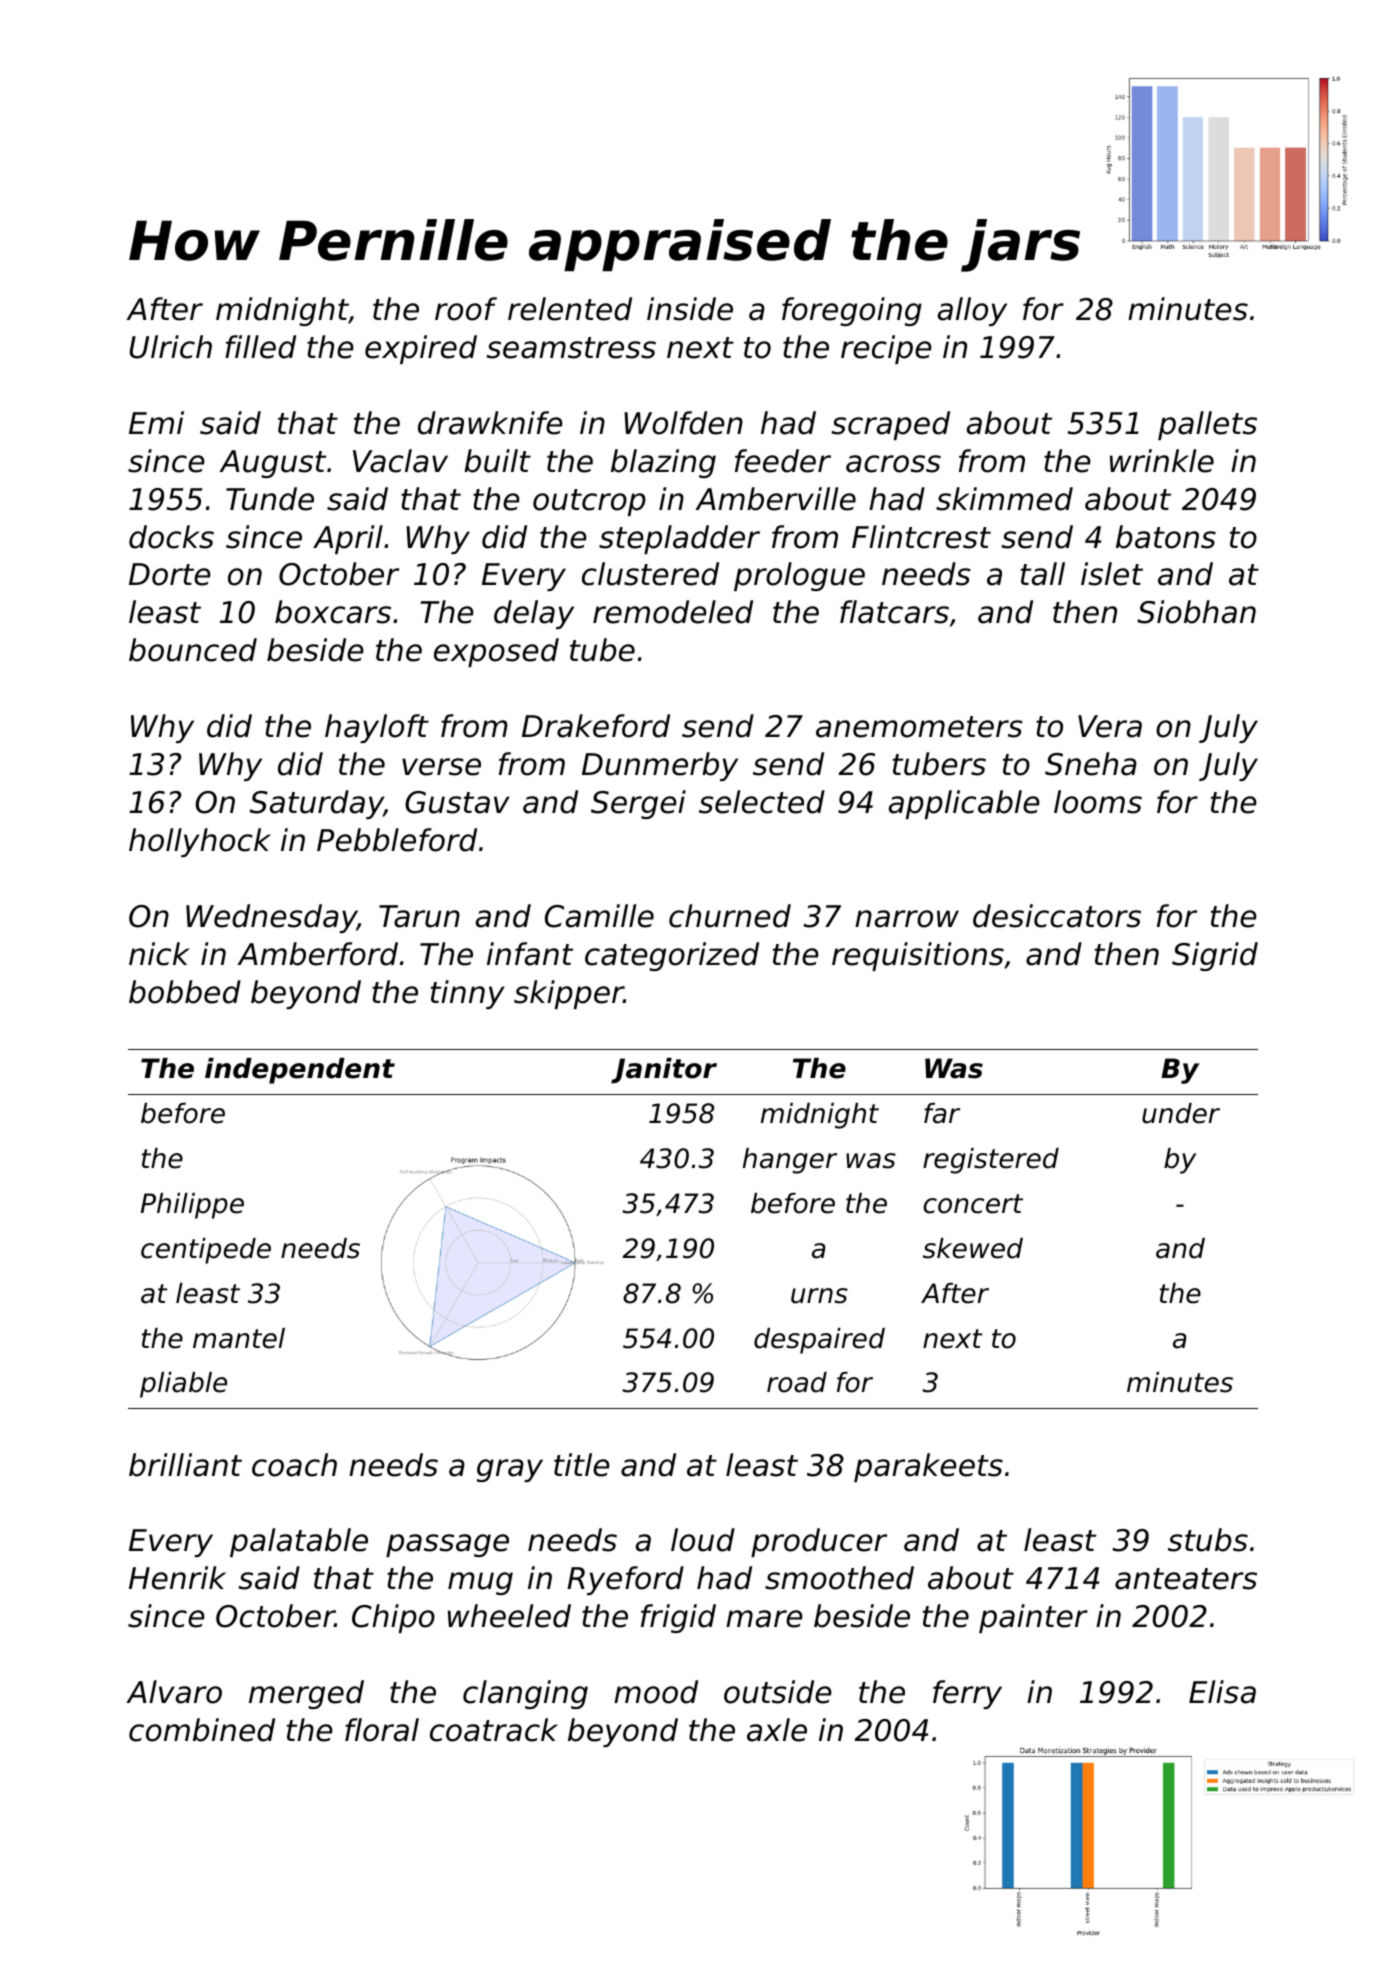 This screenshot has width=1386, height=1969. What do you see at coordinates (764, 1619) in the screenshot?
I see `mare` at bounding box center [764, 1619].
